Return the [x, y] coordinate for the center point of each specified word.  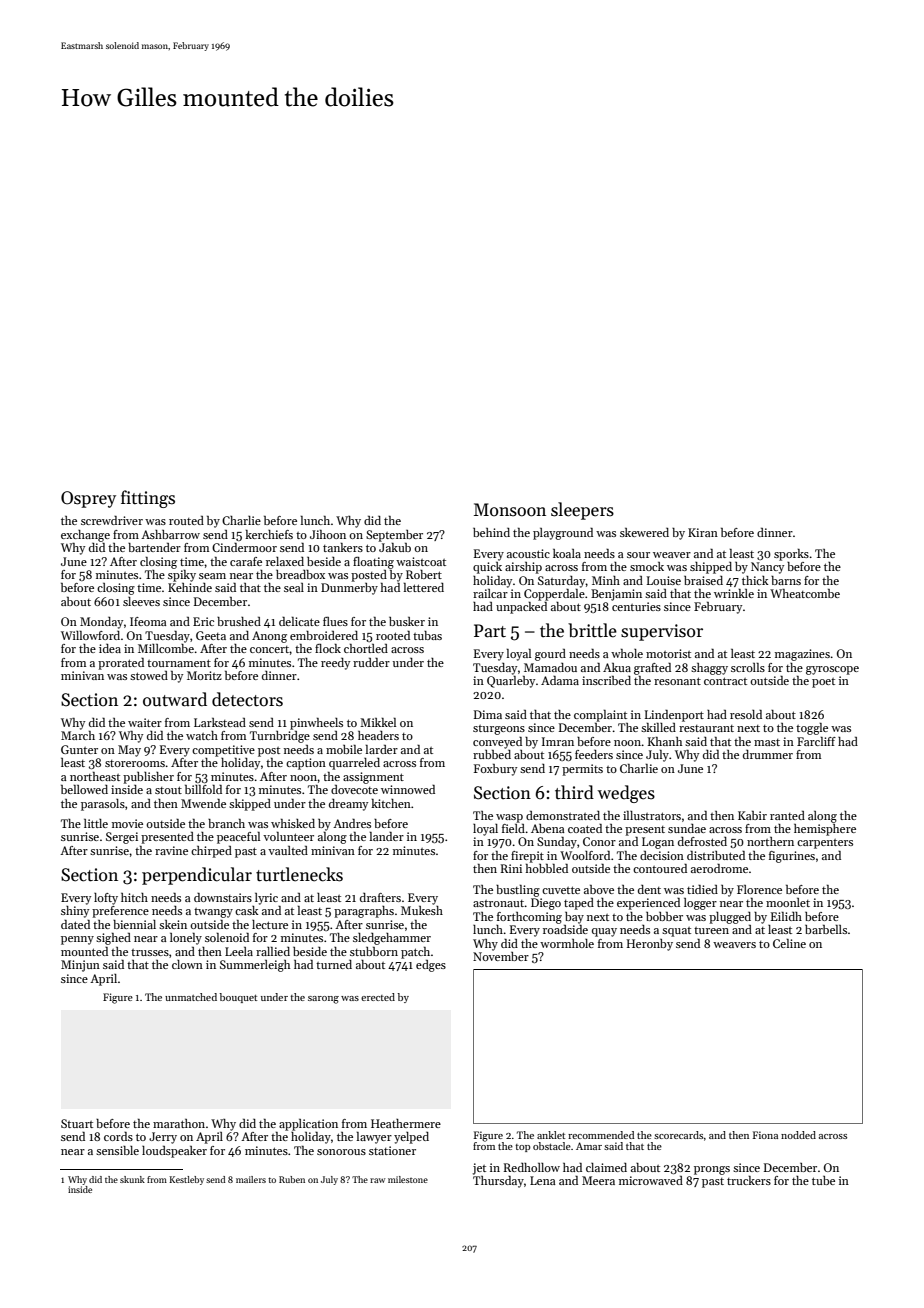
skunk [132, 1179]
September [394, 536]
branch [226, 823]
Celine [789, 943]
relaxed [285, 561]
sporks [791, 555]
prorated [121, 664]
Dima [488, 714]
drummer [768, 754]
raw [377, 1180]
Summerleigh [255, 966]
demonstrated [563, 815]
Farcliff [816, 741]
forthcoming [529, 918]
